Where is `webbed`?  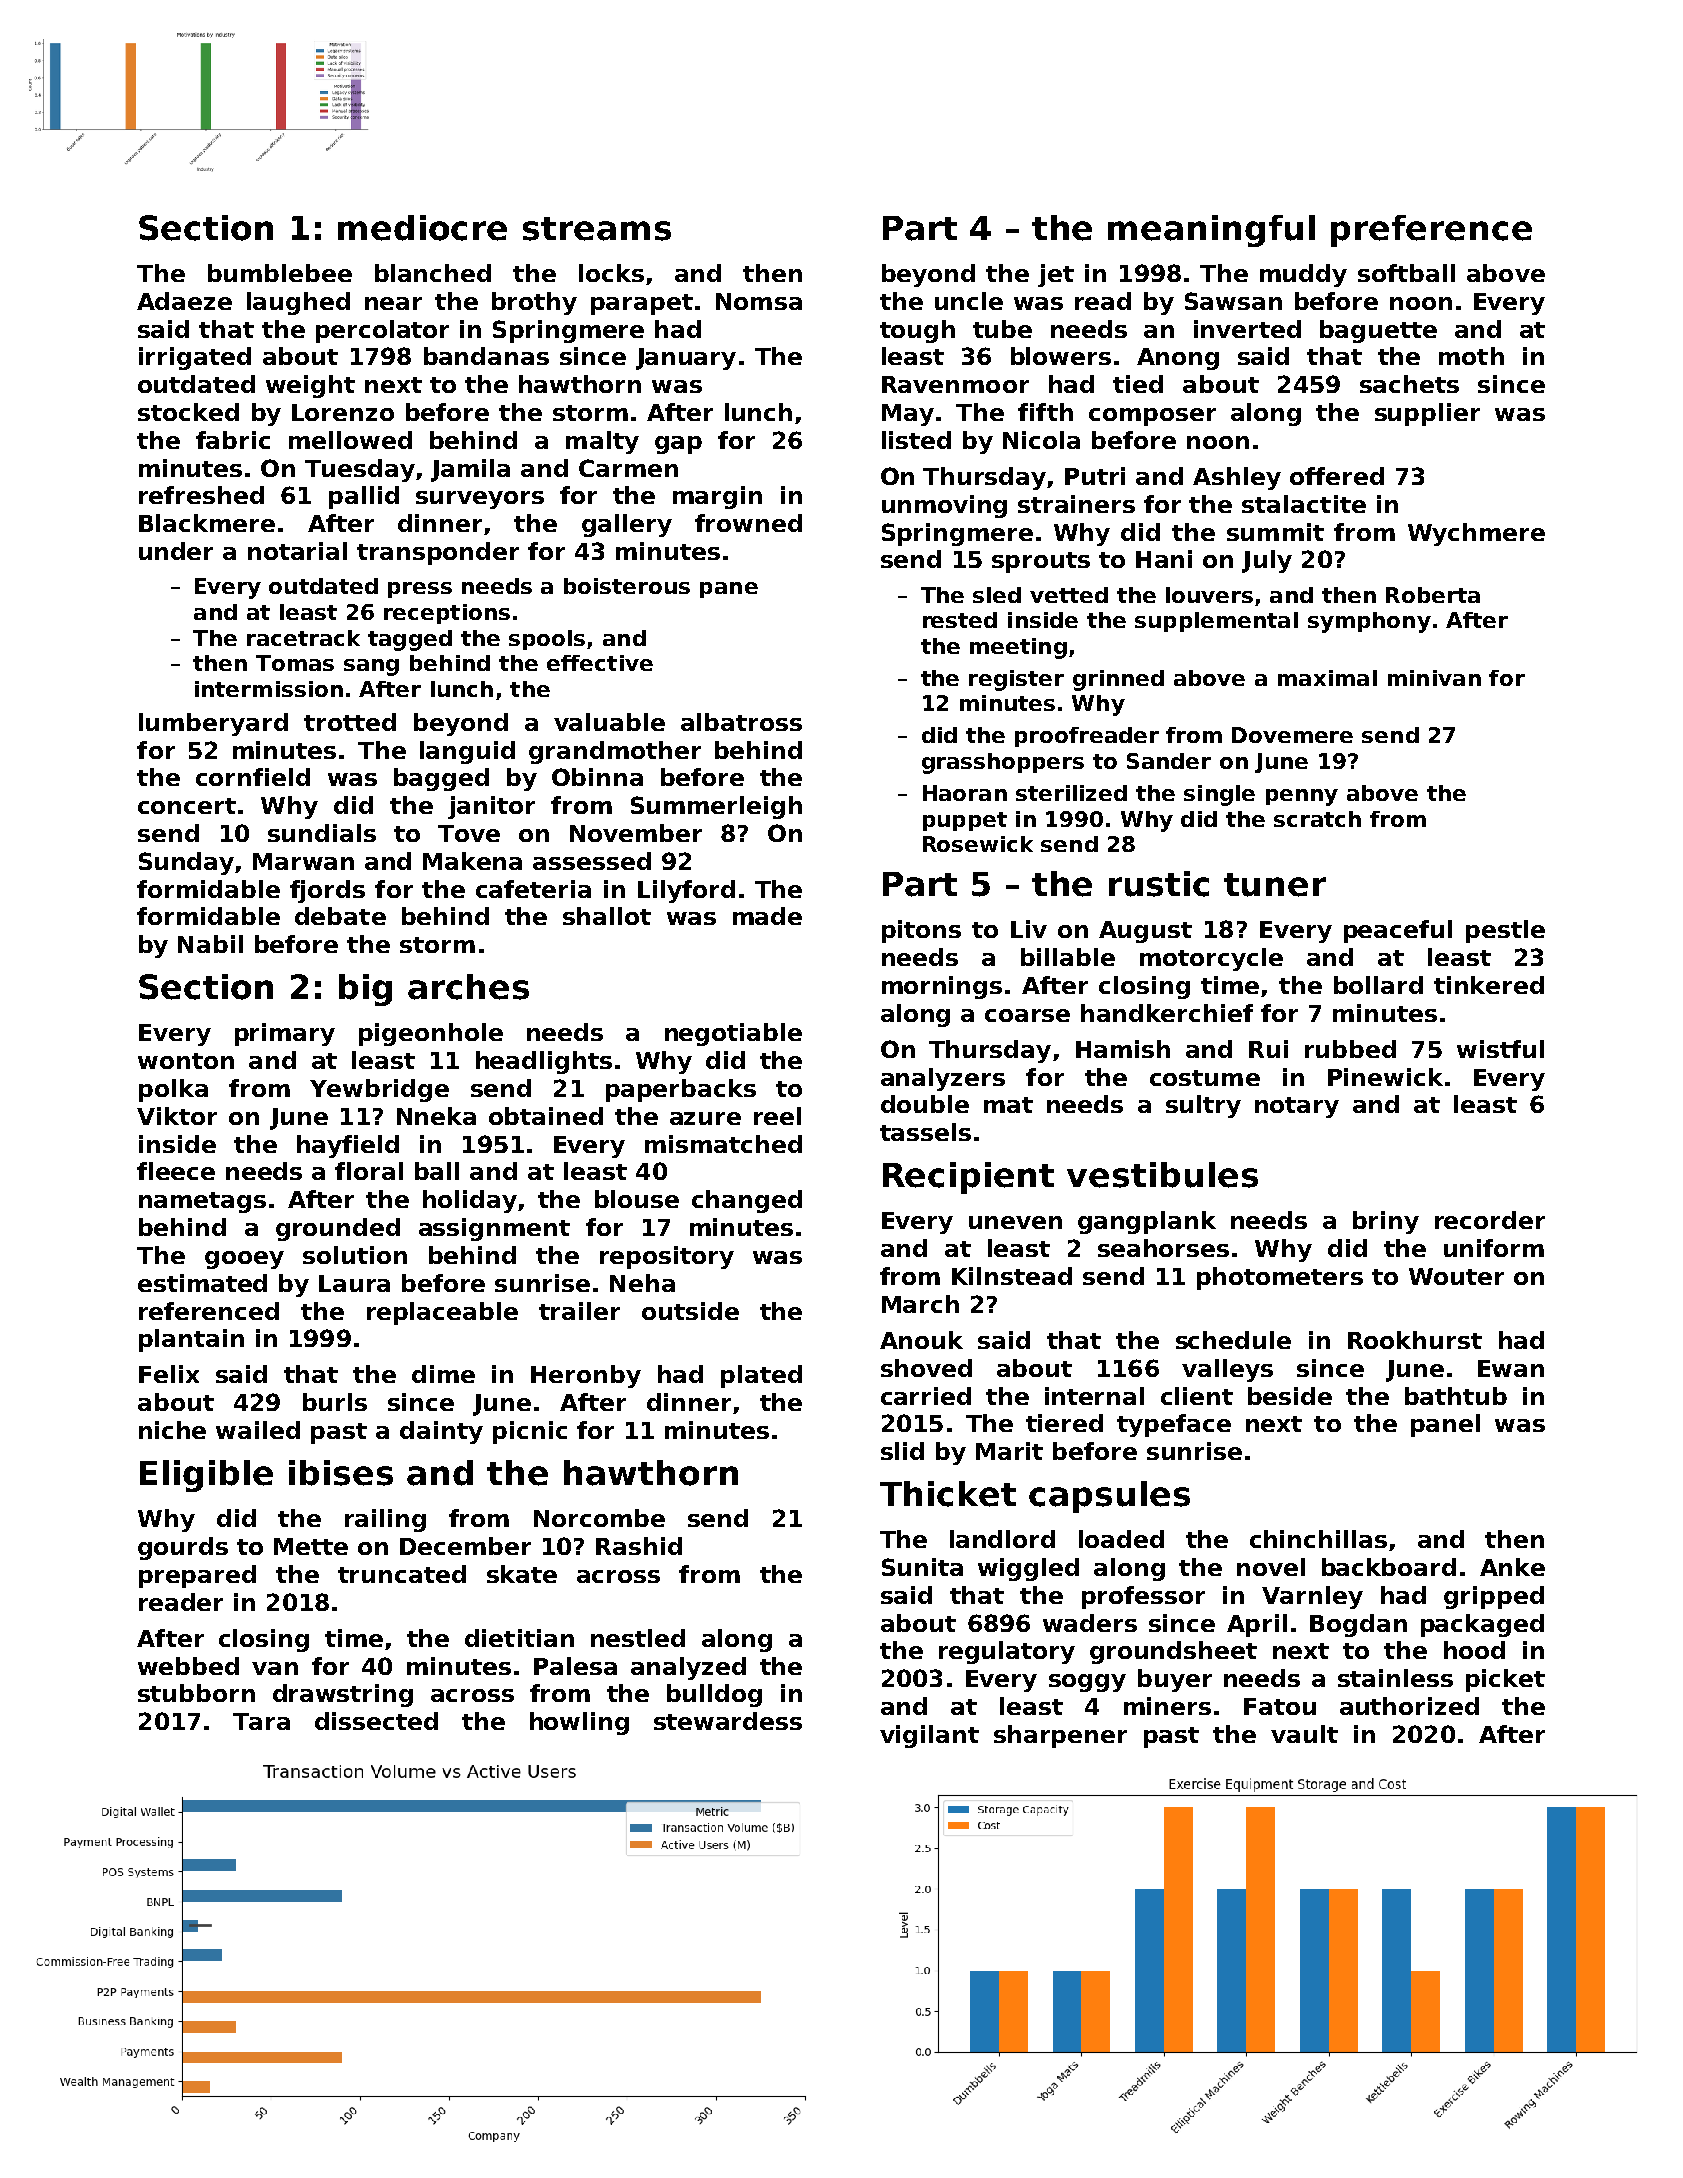
webbed is located at coordinates (188, 1666).
